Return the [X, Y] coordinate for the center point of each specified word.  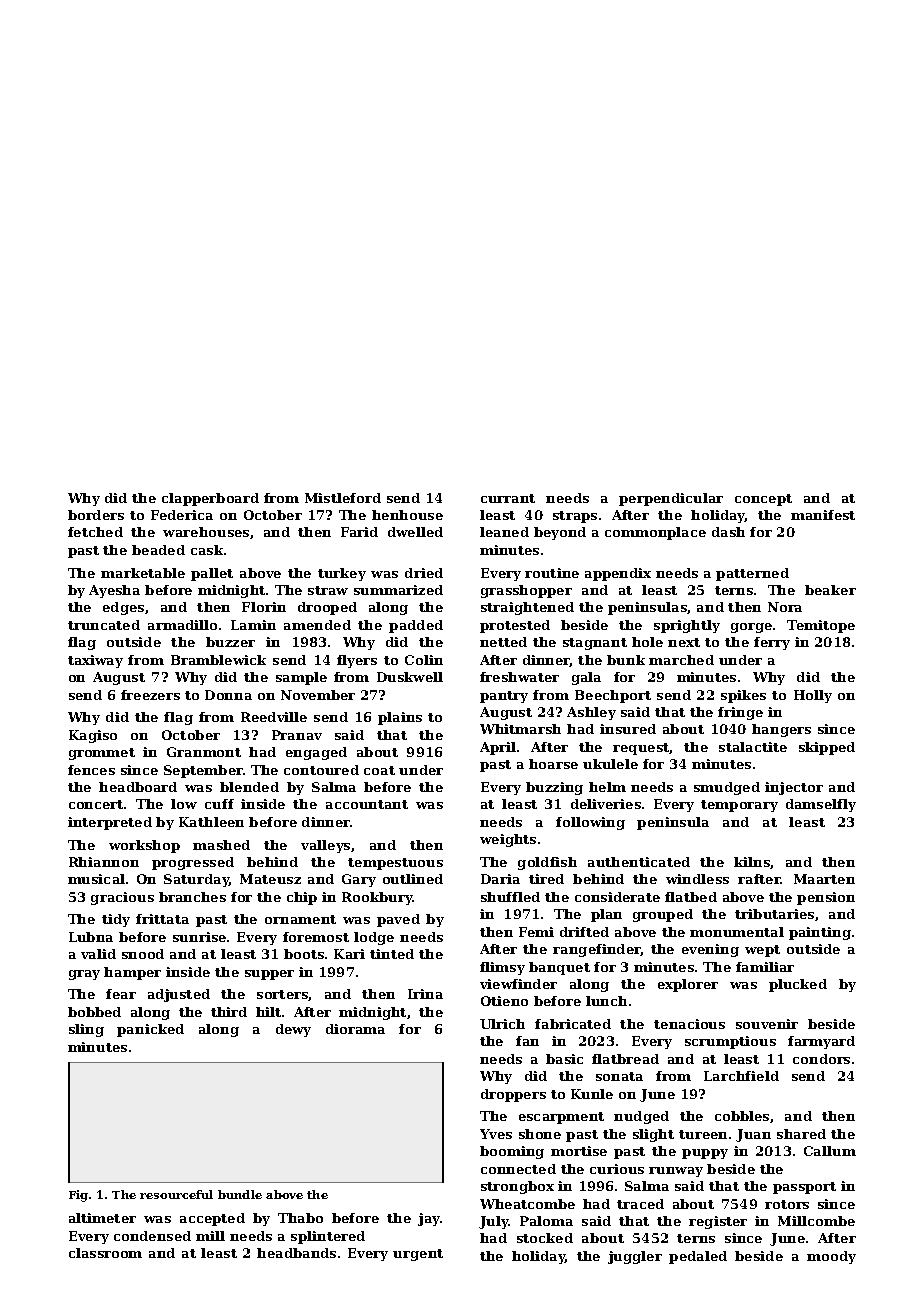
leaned [504, 532]
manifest [823, 515]
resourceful [176, 1194]
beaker [830, 590]
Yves [496, 1134]
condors [821, 1059]
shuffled [510, 897]
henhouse [407, 515]
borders [96, 515]
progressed [193, 863]
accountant [367, 804]
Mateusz [270, 879]
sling [86, 1030]
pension [826, 898]
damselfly [821, 805]
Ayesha [114, 591]
